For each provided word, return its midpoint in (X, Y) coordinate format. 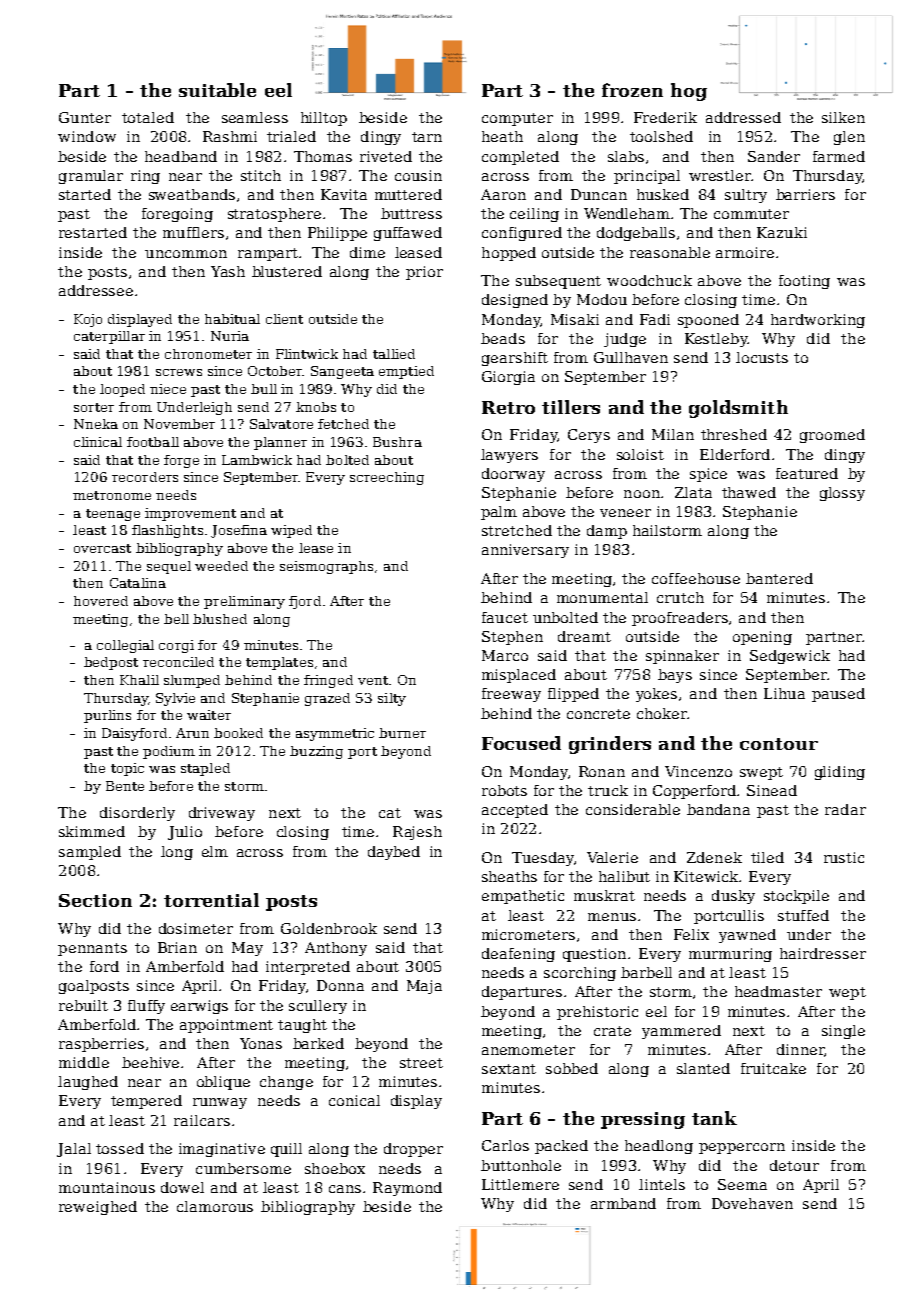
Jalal (74, 1150)
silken (843, 117)
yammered (681, 1032)
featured (807, 473)
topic (127, 769)
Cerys (589, 436)
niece (168, 389)
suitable (217, 90)
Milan (673, 434)
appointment (226, 1026)
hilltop (324, 119)
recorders (145, 477)
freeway (511, 695)
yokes (656, 695)
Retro (508, 407)
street (421, 1063)
